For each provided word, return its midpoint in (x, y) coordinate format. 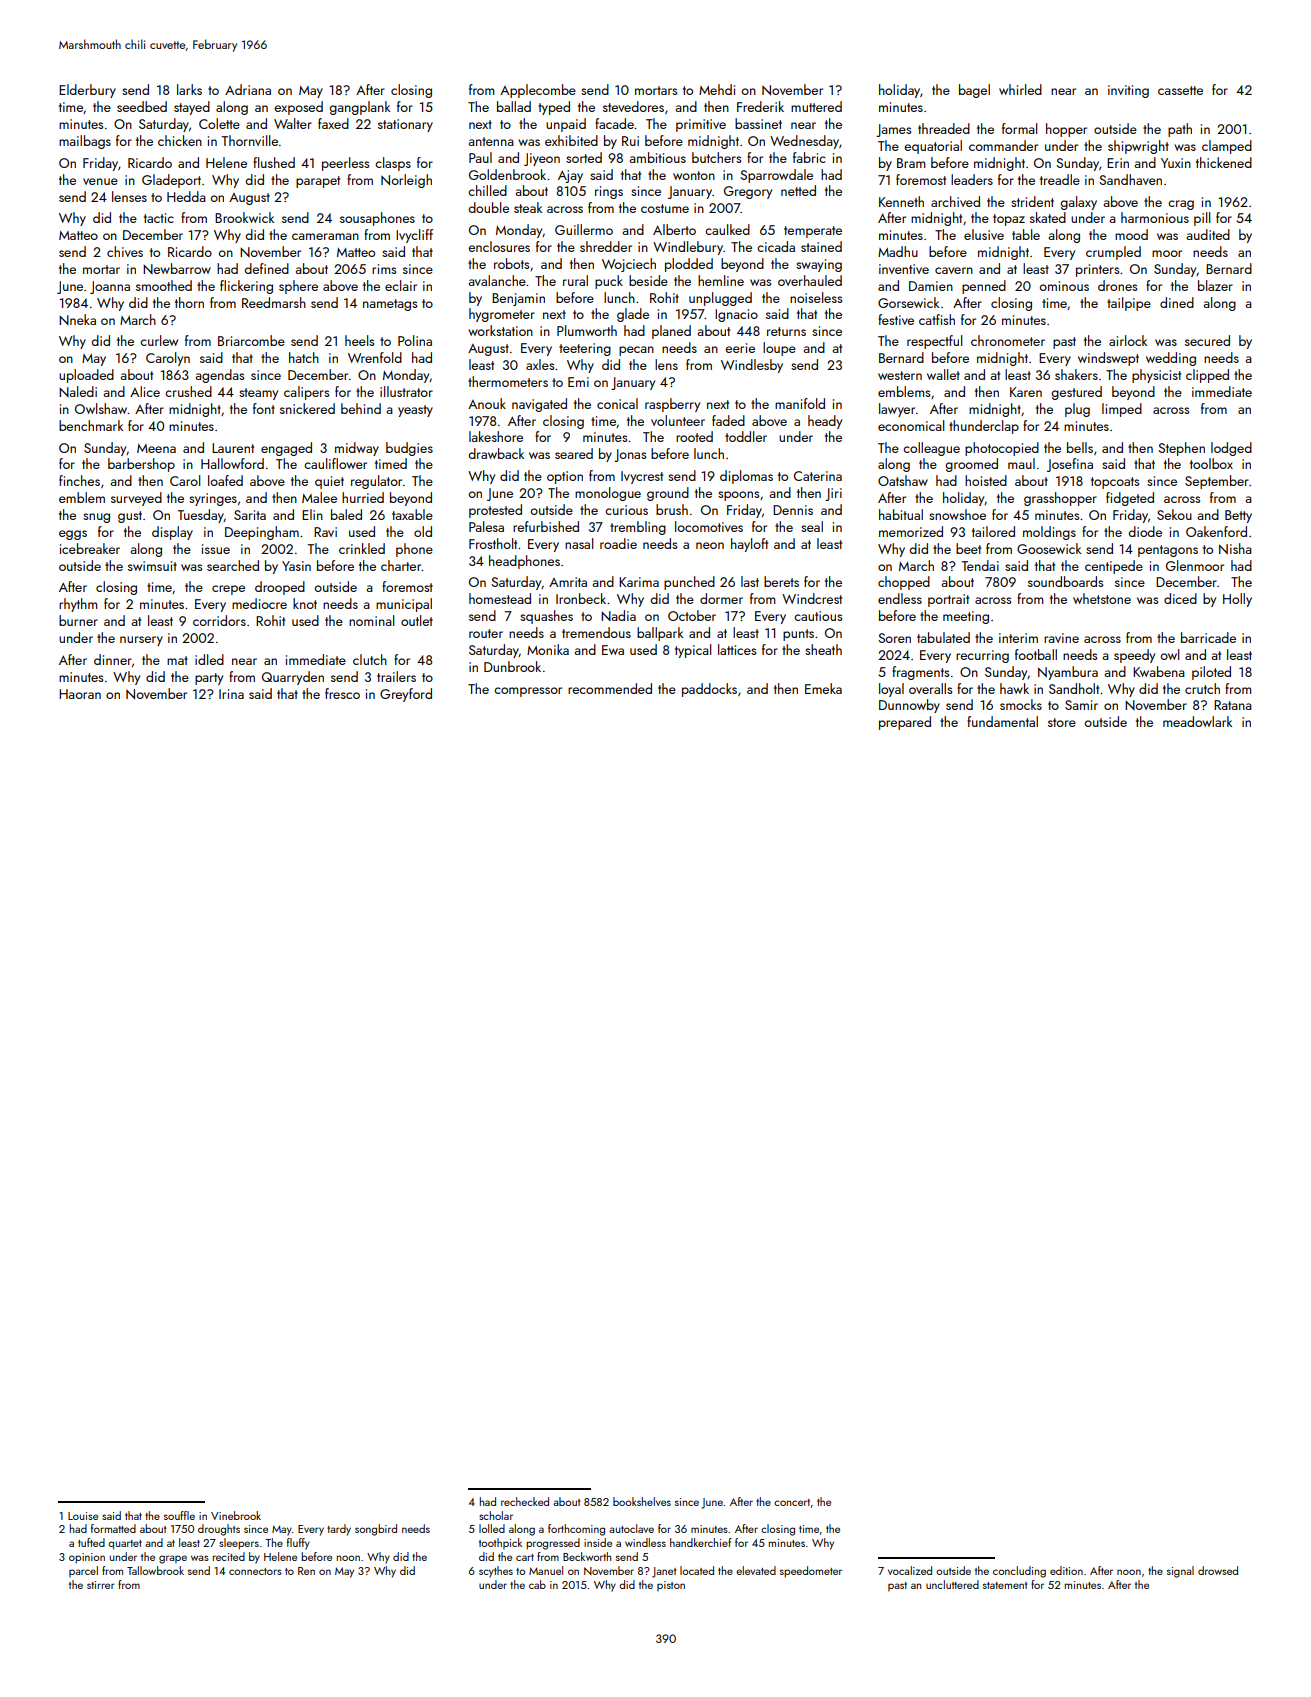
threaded (944, 128)
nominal (371, 620)
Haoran (80, 694)
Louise (83, 1516)
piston (671, 1586)
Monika (548, 649)
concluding (1019, 1572)
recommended (610, 688)
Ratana (1233, 705)
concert (792, 1502)
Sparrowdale (776, 176)
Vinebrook (236, 1515)
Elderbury (87, 91)
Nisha (1235, 549)
